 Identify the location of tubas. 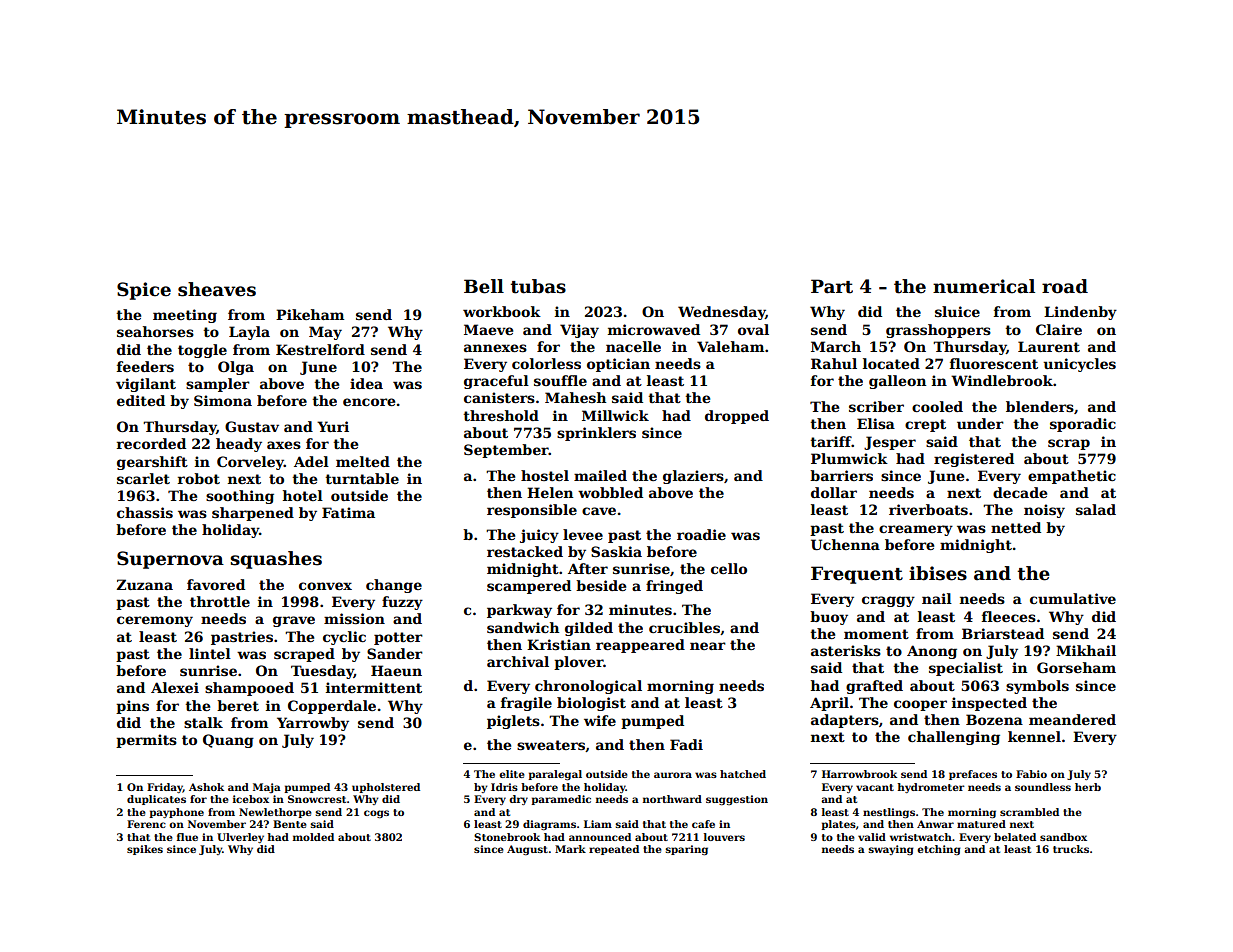
(538, 286).
